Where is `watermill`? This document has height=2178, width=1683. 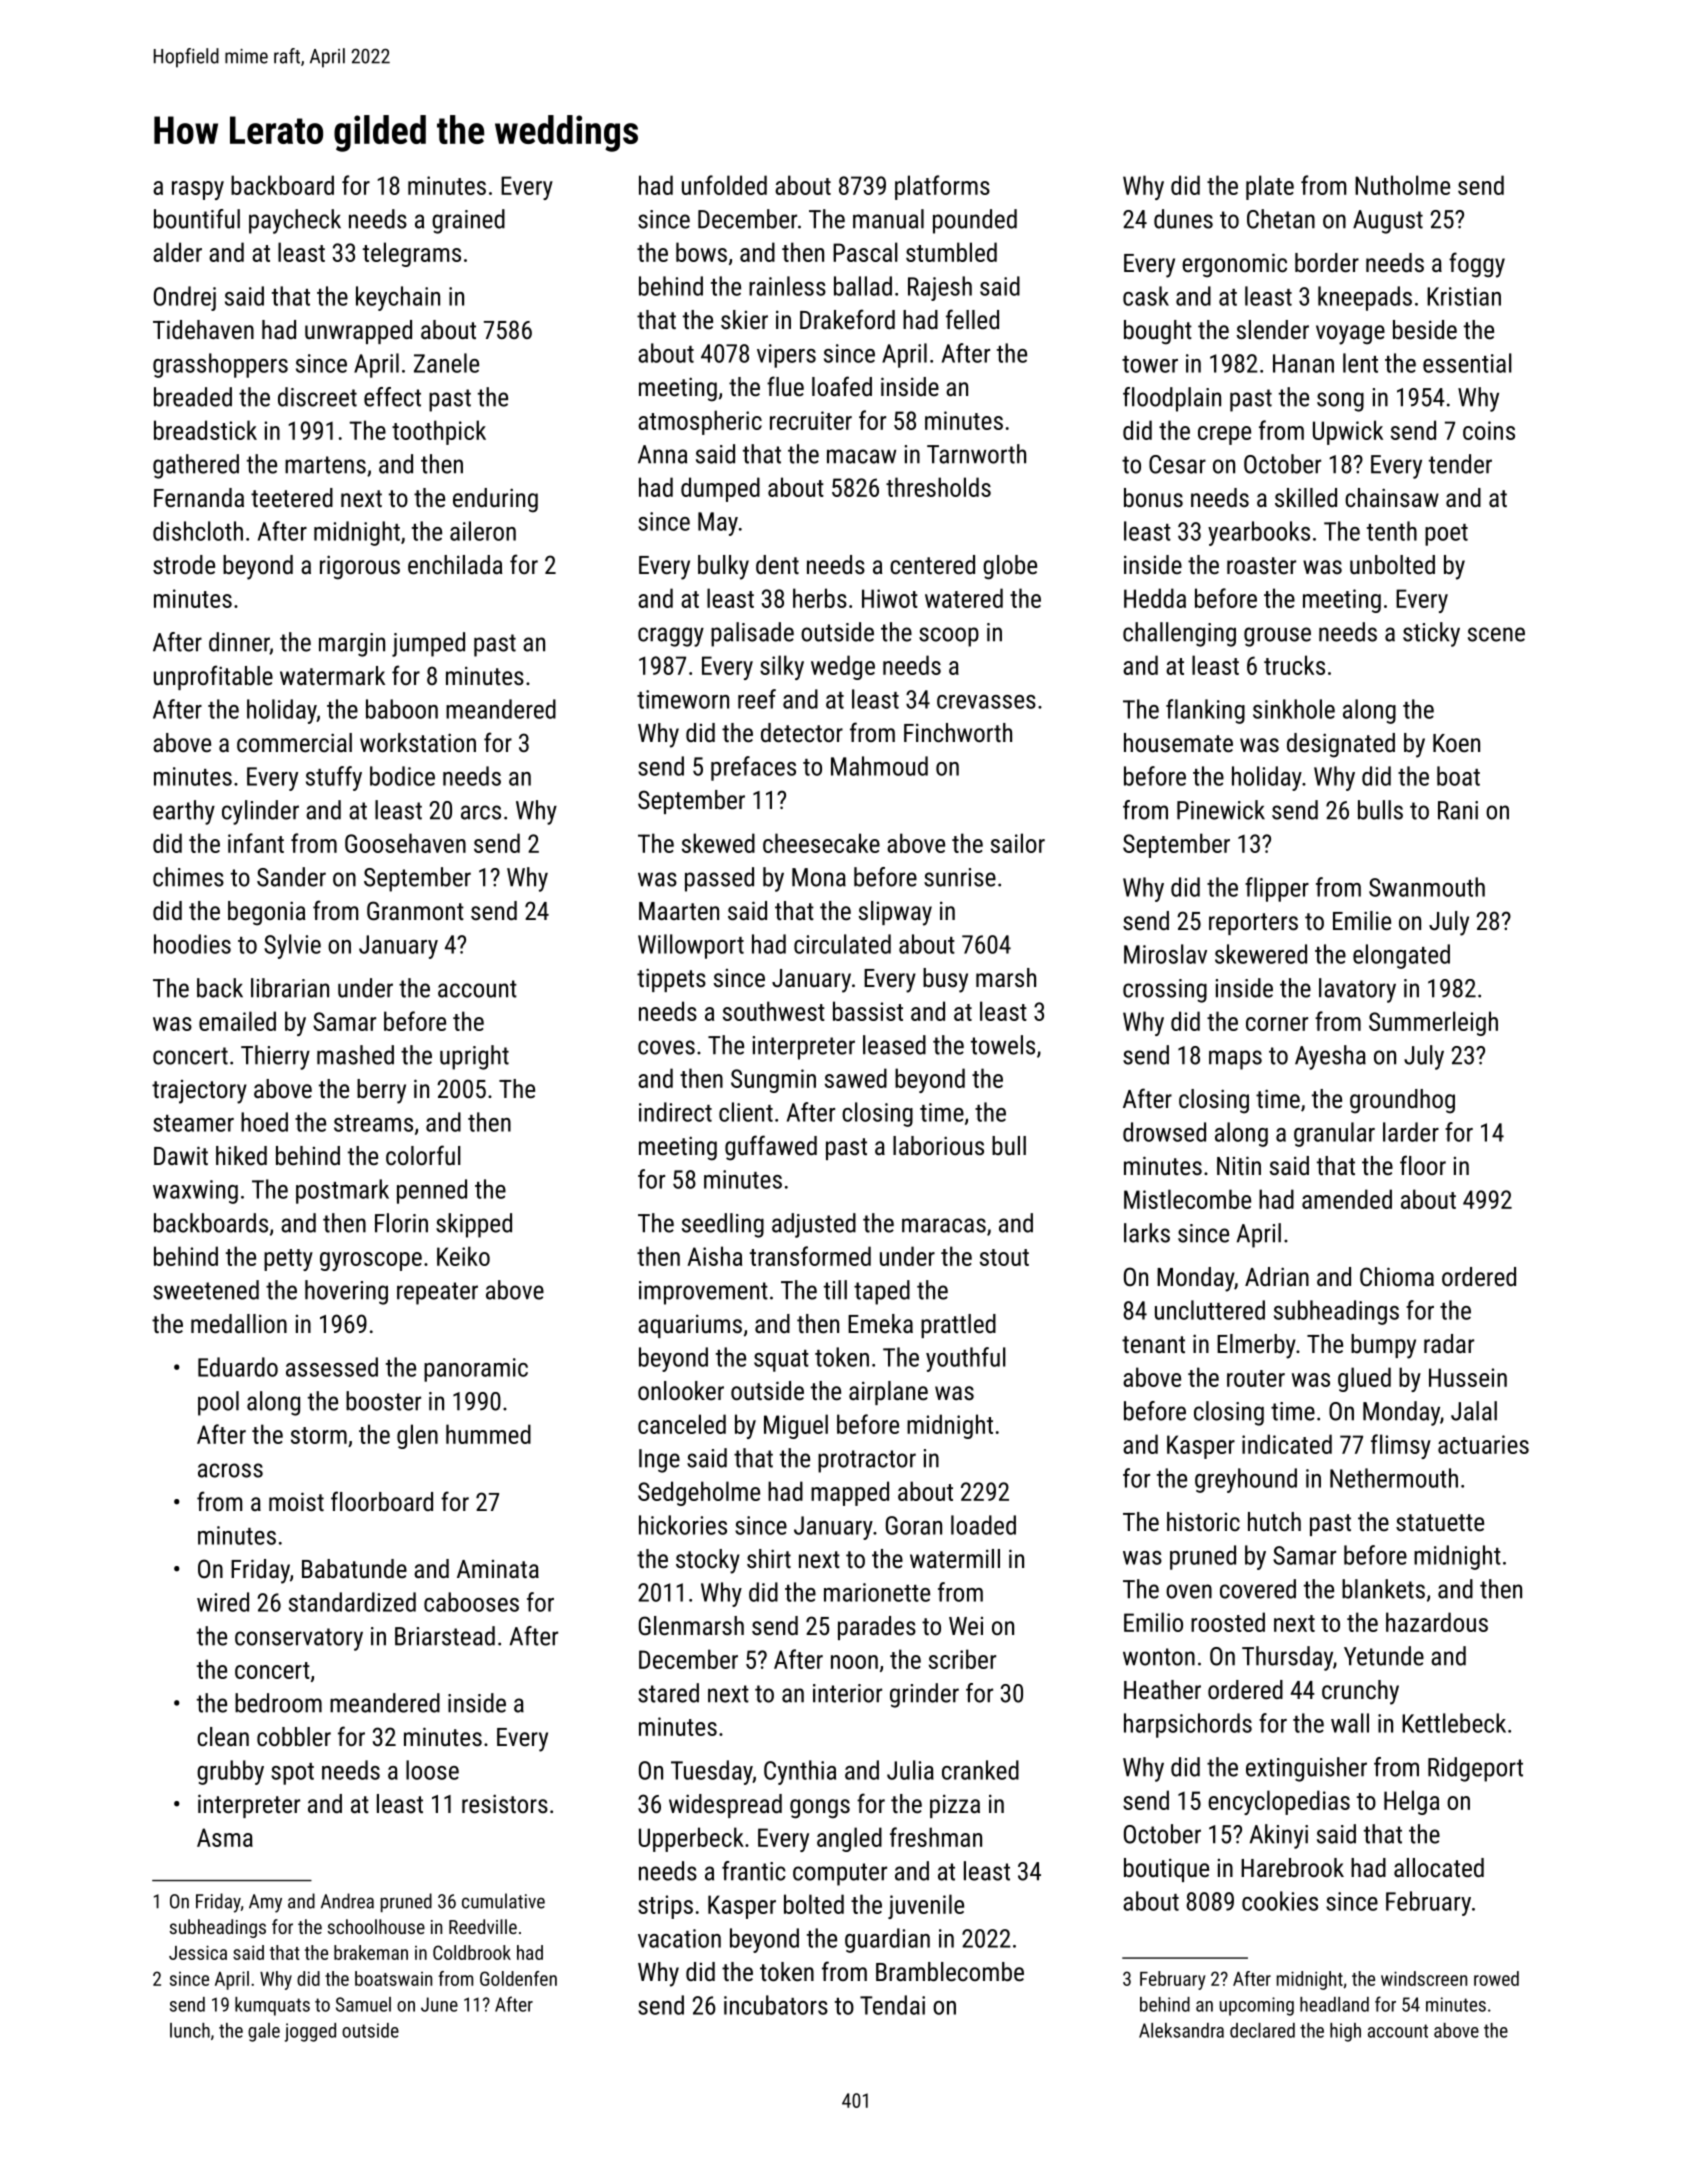 watermill is located at coordinates (955, 1558).
